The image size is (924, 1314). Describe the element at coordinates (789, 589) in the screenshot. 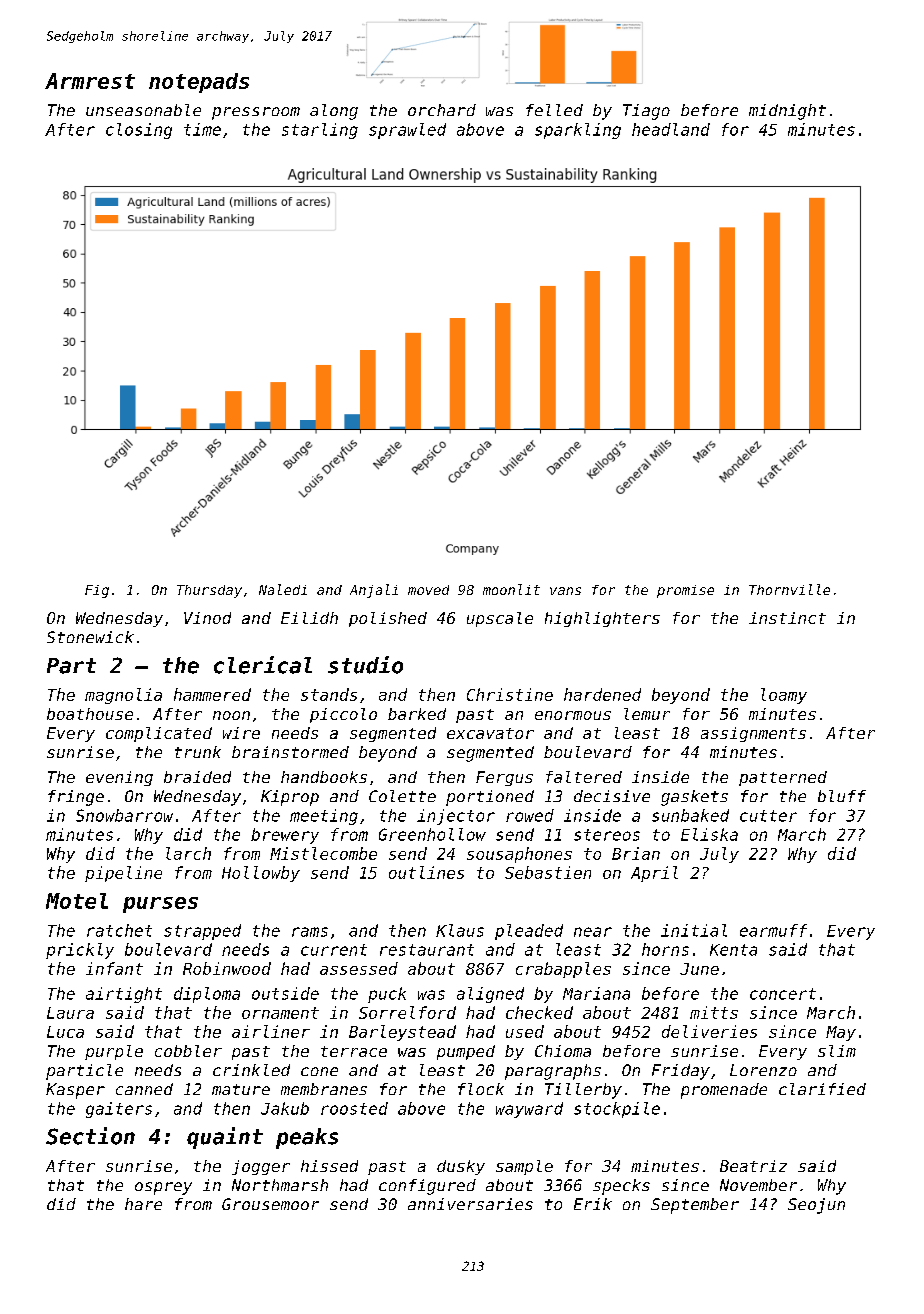

I see `Thornville` at that location.
